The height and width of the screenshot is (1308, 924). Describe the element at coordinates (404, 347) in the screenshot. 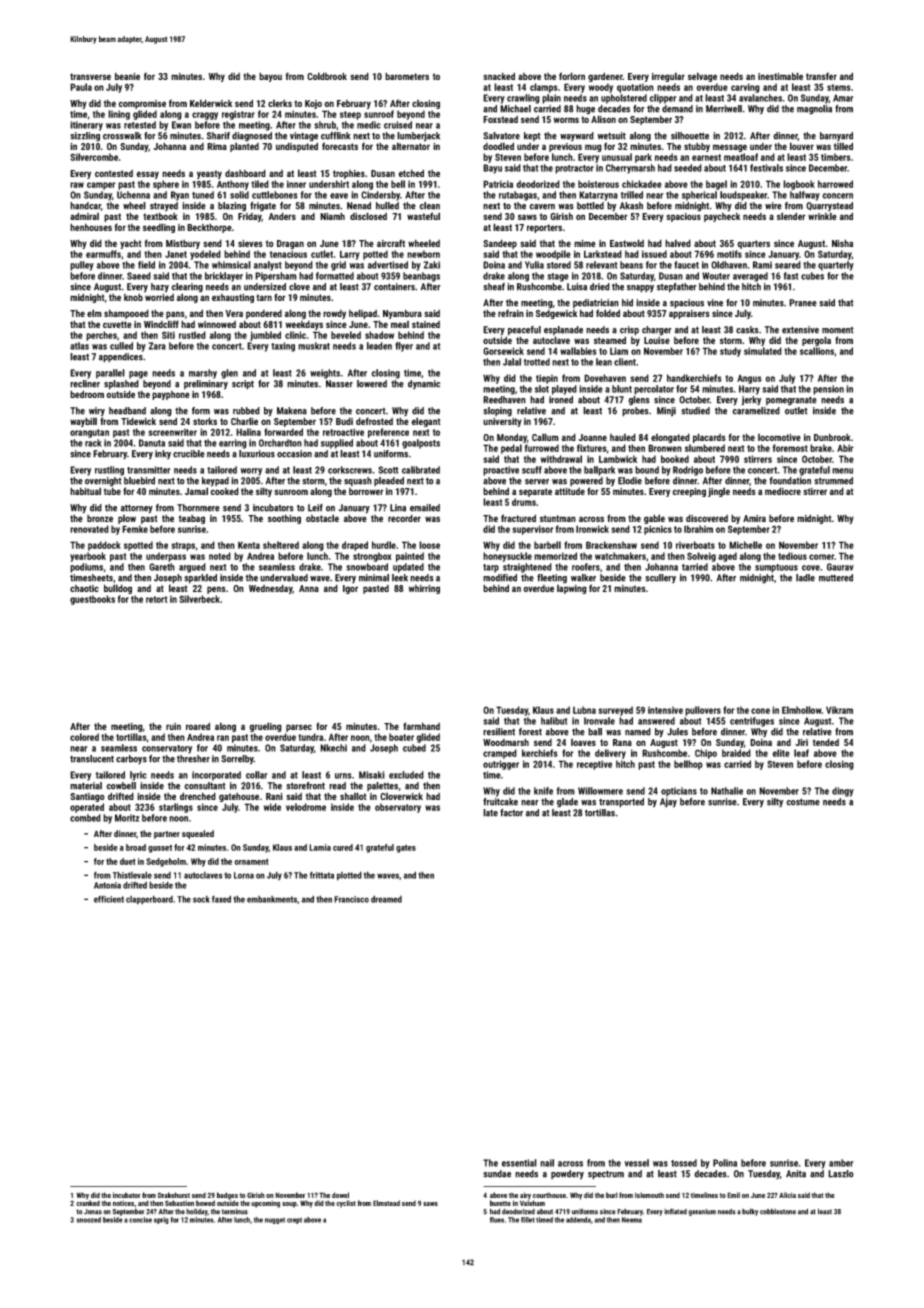

I see `flyer` at that location.
